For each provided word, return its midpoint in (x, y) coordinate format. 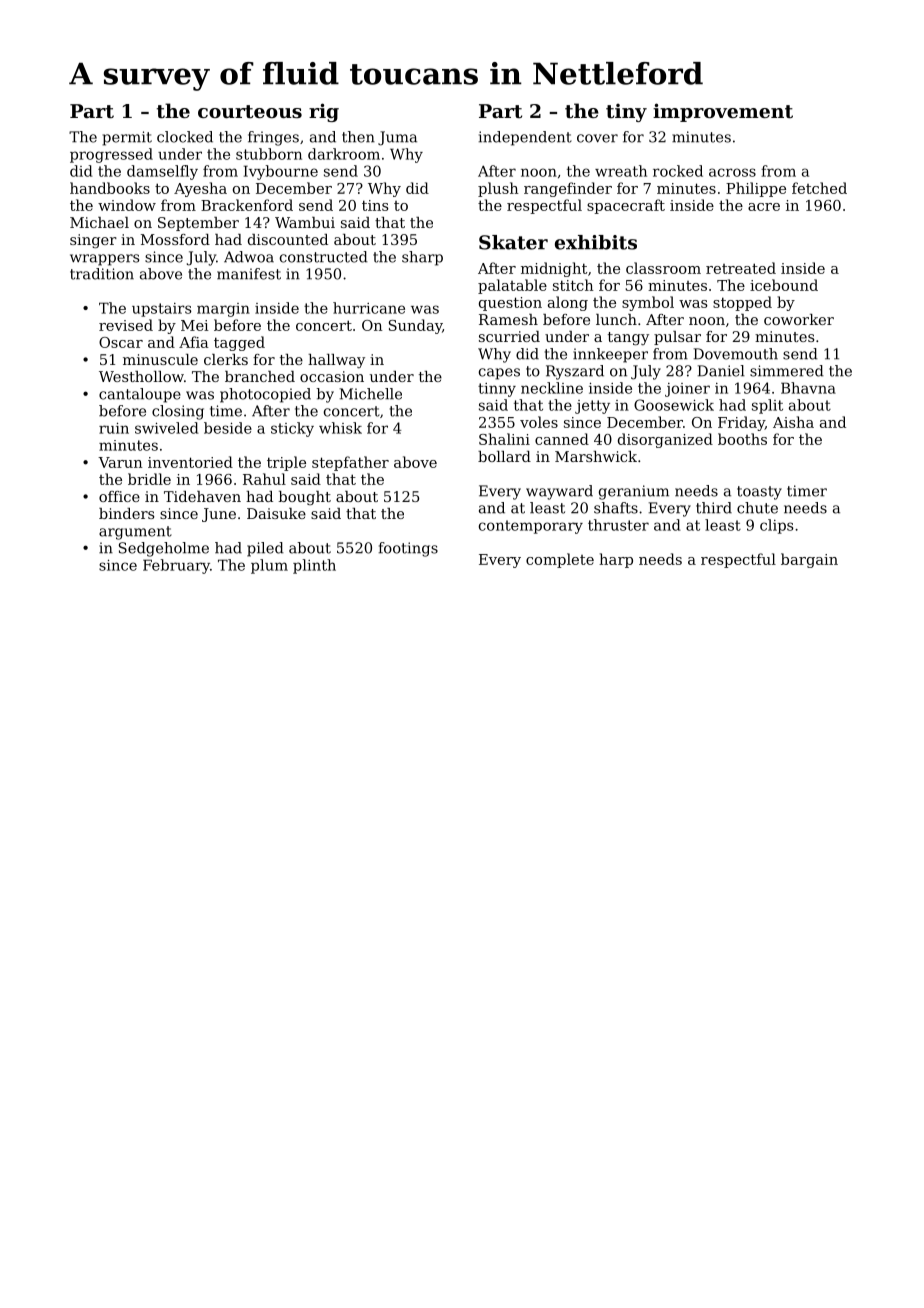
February (176, 566)
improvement (723, 112)
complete (560, 560)
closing (178, 412)
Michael (99, 222)
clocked (185, 137)
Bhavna (808, 388)
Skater (513, 242)
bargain (809, 560)
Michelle (370, 394)
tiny (626, 113)
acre (764, 207)
